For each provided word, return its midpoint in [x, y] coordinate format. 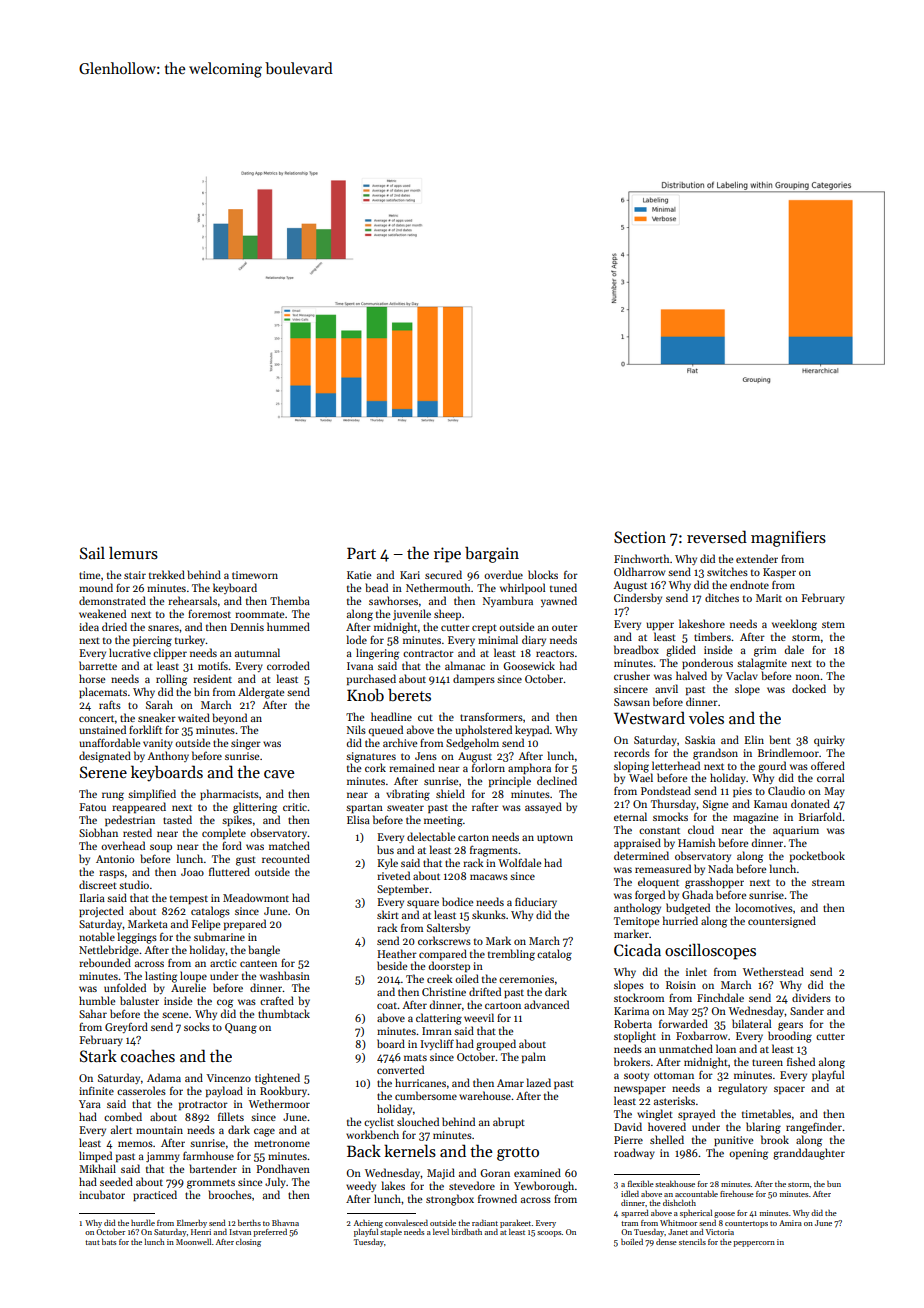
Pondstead [666, 790]
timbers [712, 636]
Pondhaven [283, 1168]
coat [387, 1006]
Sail [92, 552]
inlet [696, 971]
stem [833, 625]
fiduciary [536, 902]
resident [212, 678]
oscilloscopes [710, 951]
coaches [148, 1055]
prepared [245, 924]
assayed [543, 807]
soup [161, 848]
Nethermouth [438, 587]
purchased [371, 679]
